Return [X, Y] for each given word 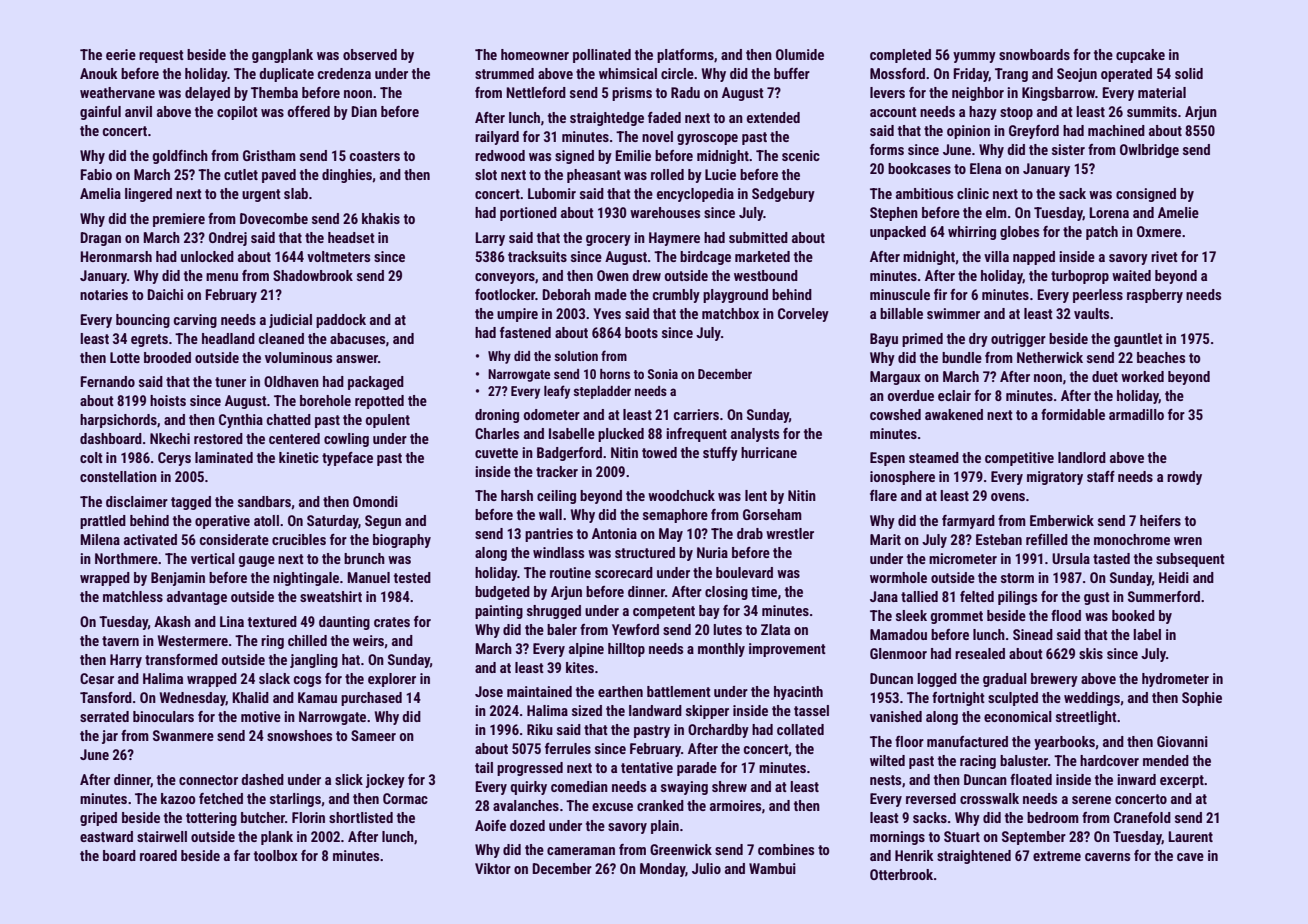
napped [1034, 258]
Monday [662, 870]
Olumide [800, 54]
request [161, 56]
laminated [224, 457]
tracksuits [537, 256]
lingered [148, 195]
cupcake [1140, 56]
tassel [811, 710]
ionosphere [902, 478]
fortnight [958, 699]
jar [110, 737]
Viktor [493, 868]
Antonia [614, 533]
